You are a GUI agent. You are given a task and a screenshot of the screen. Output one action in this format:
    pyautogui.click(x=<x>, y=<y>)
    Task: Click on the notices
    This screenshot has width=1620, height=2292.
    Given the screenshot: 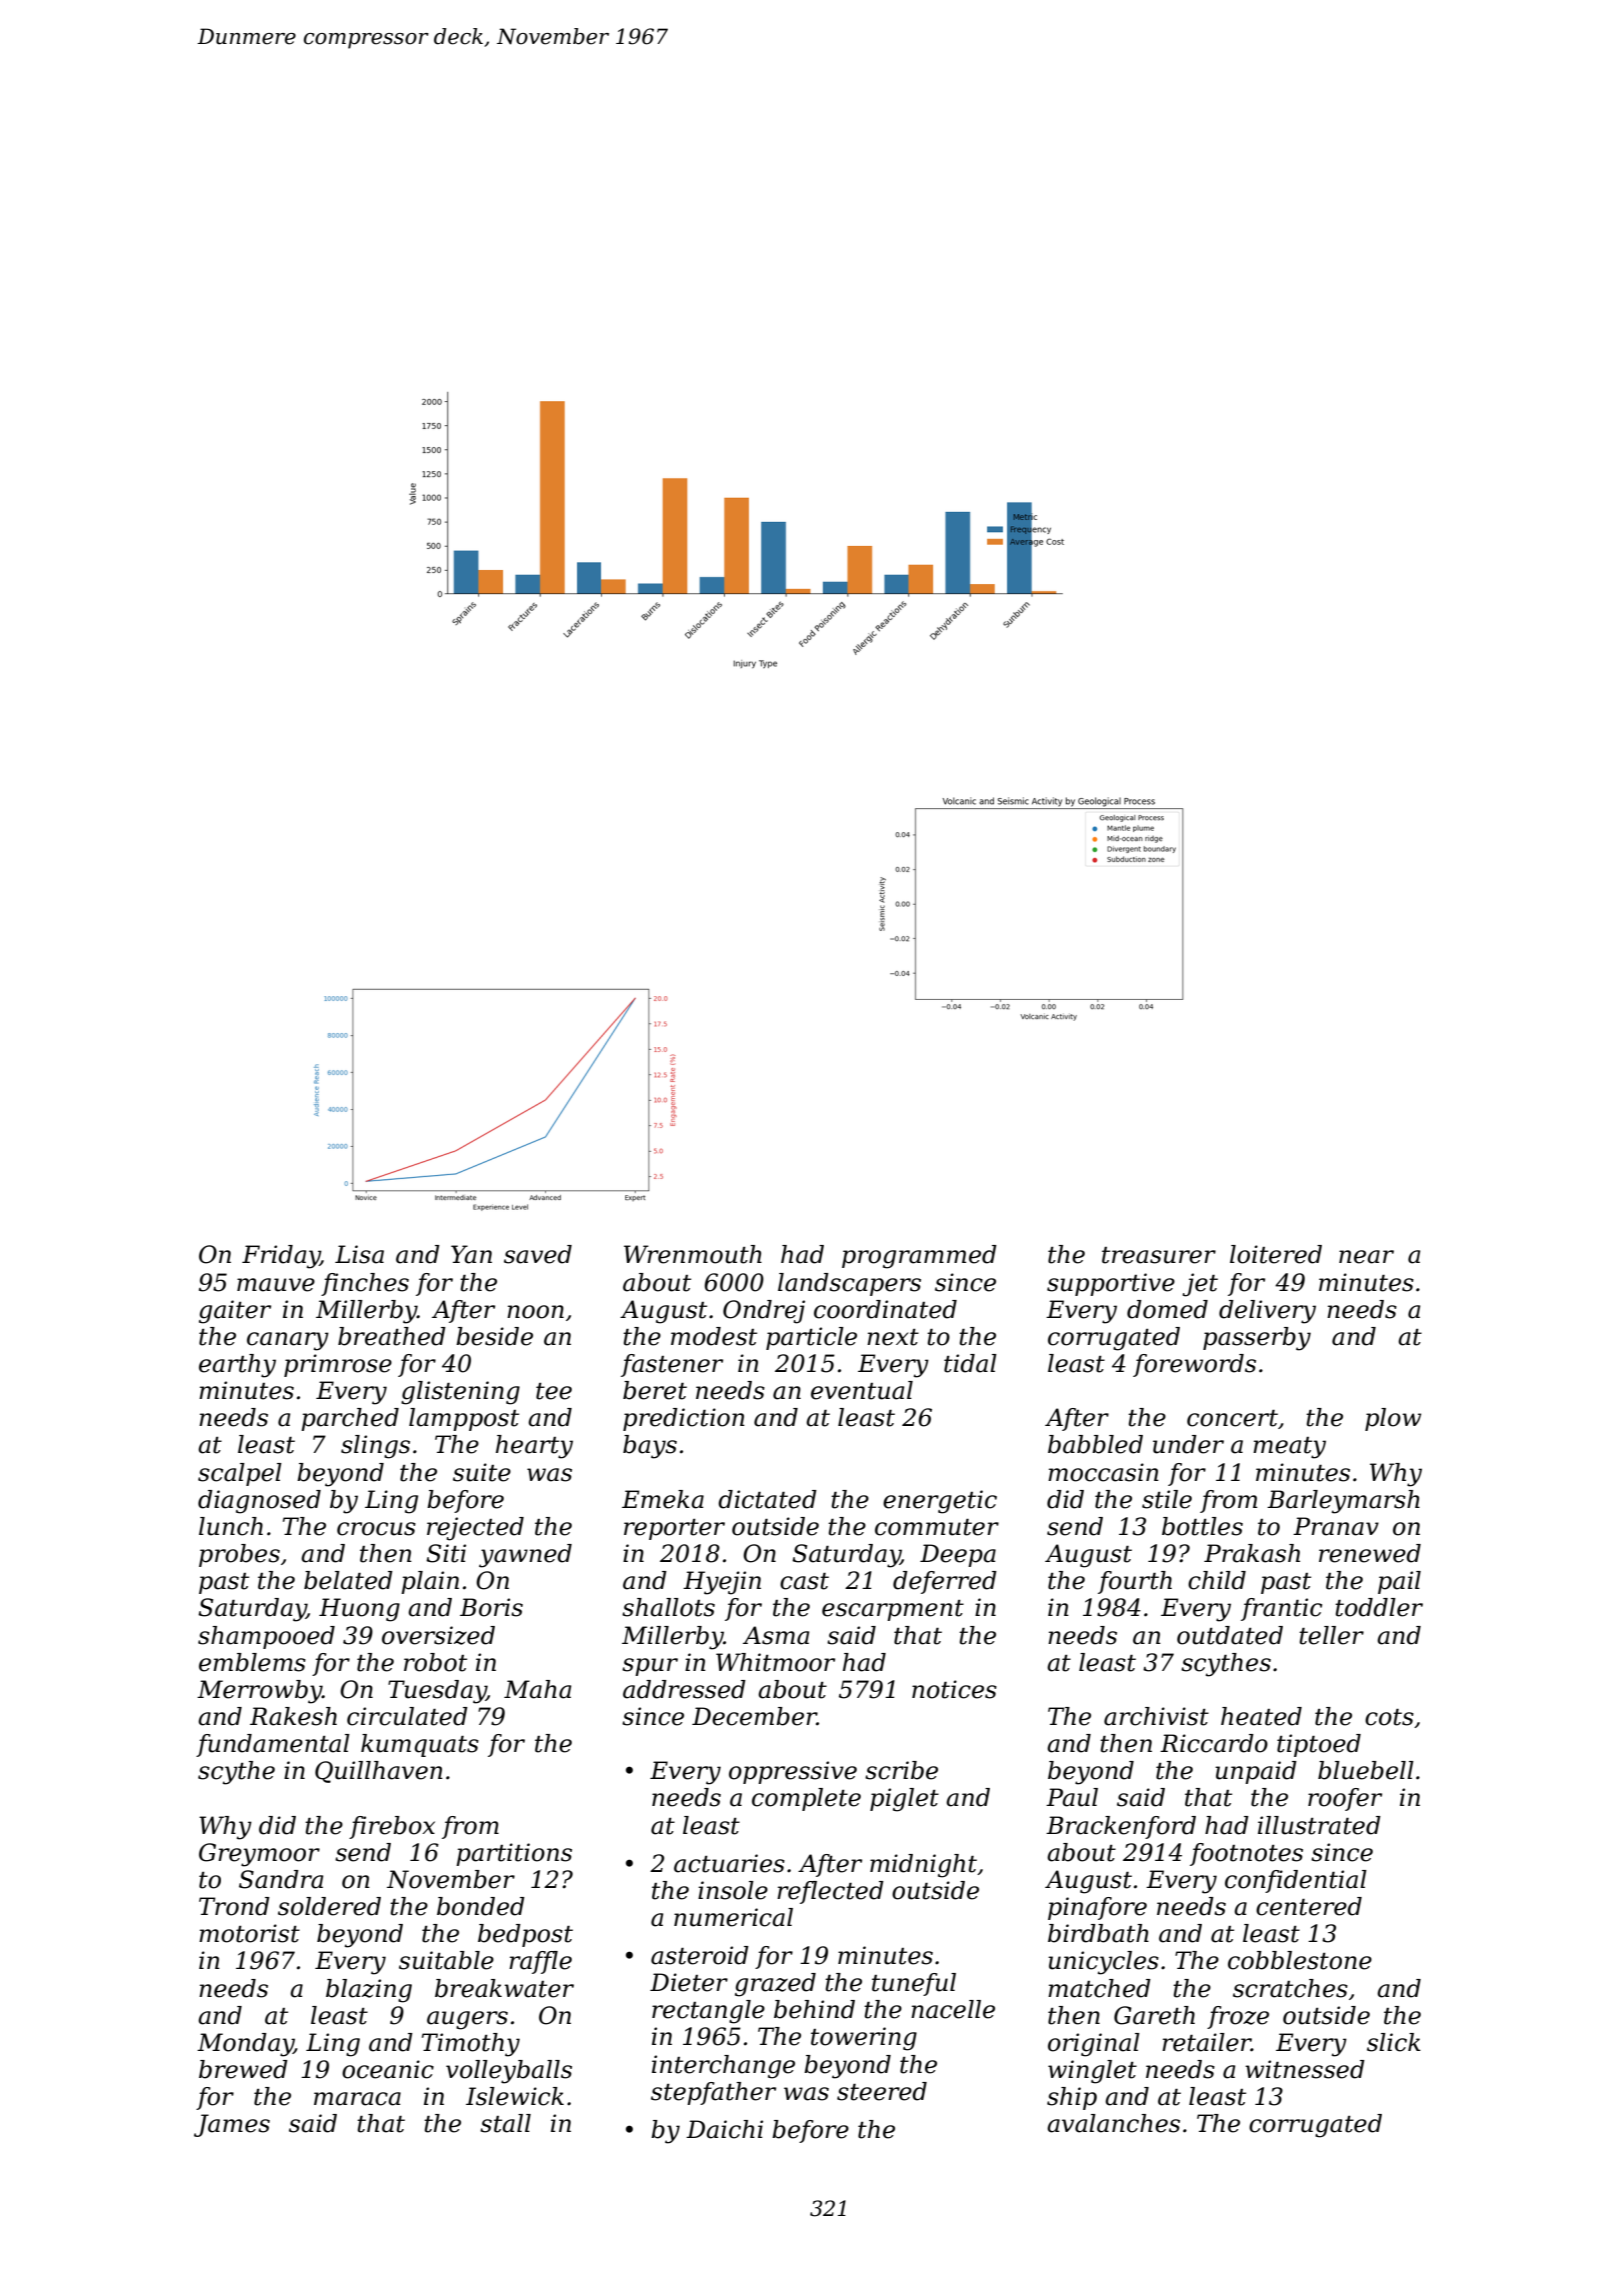 What is the action you would take?
    pyautogui.click(x=954, y=1689)
